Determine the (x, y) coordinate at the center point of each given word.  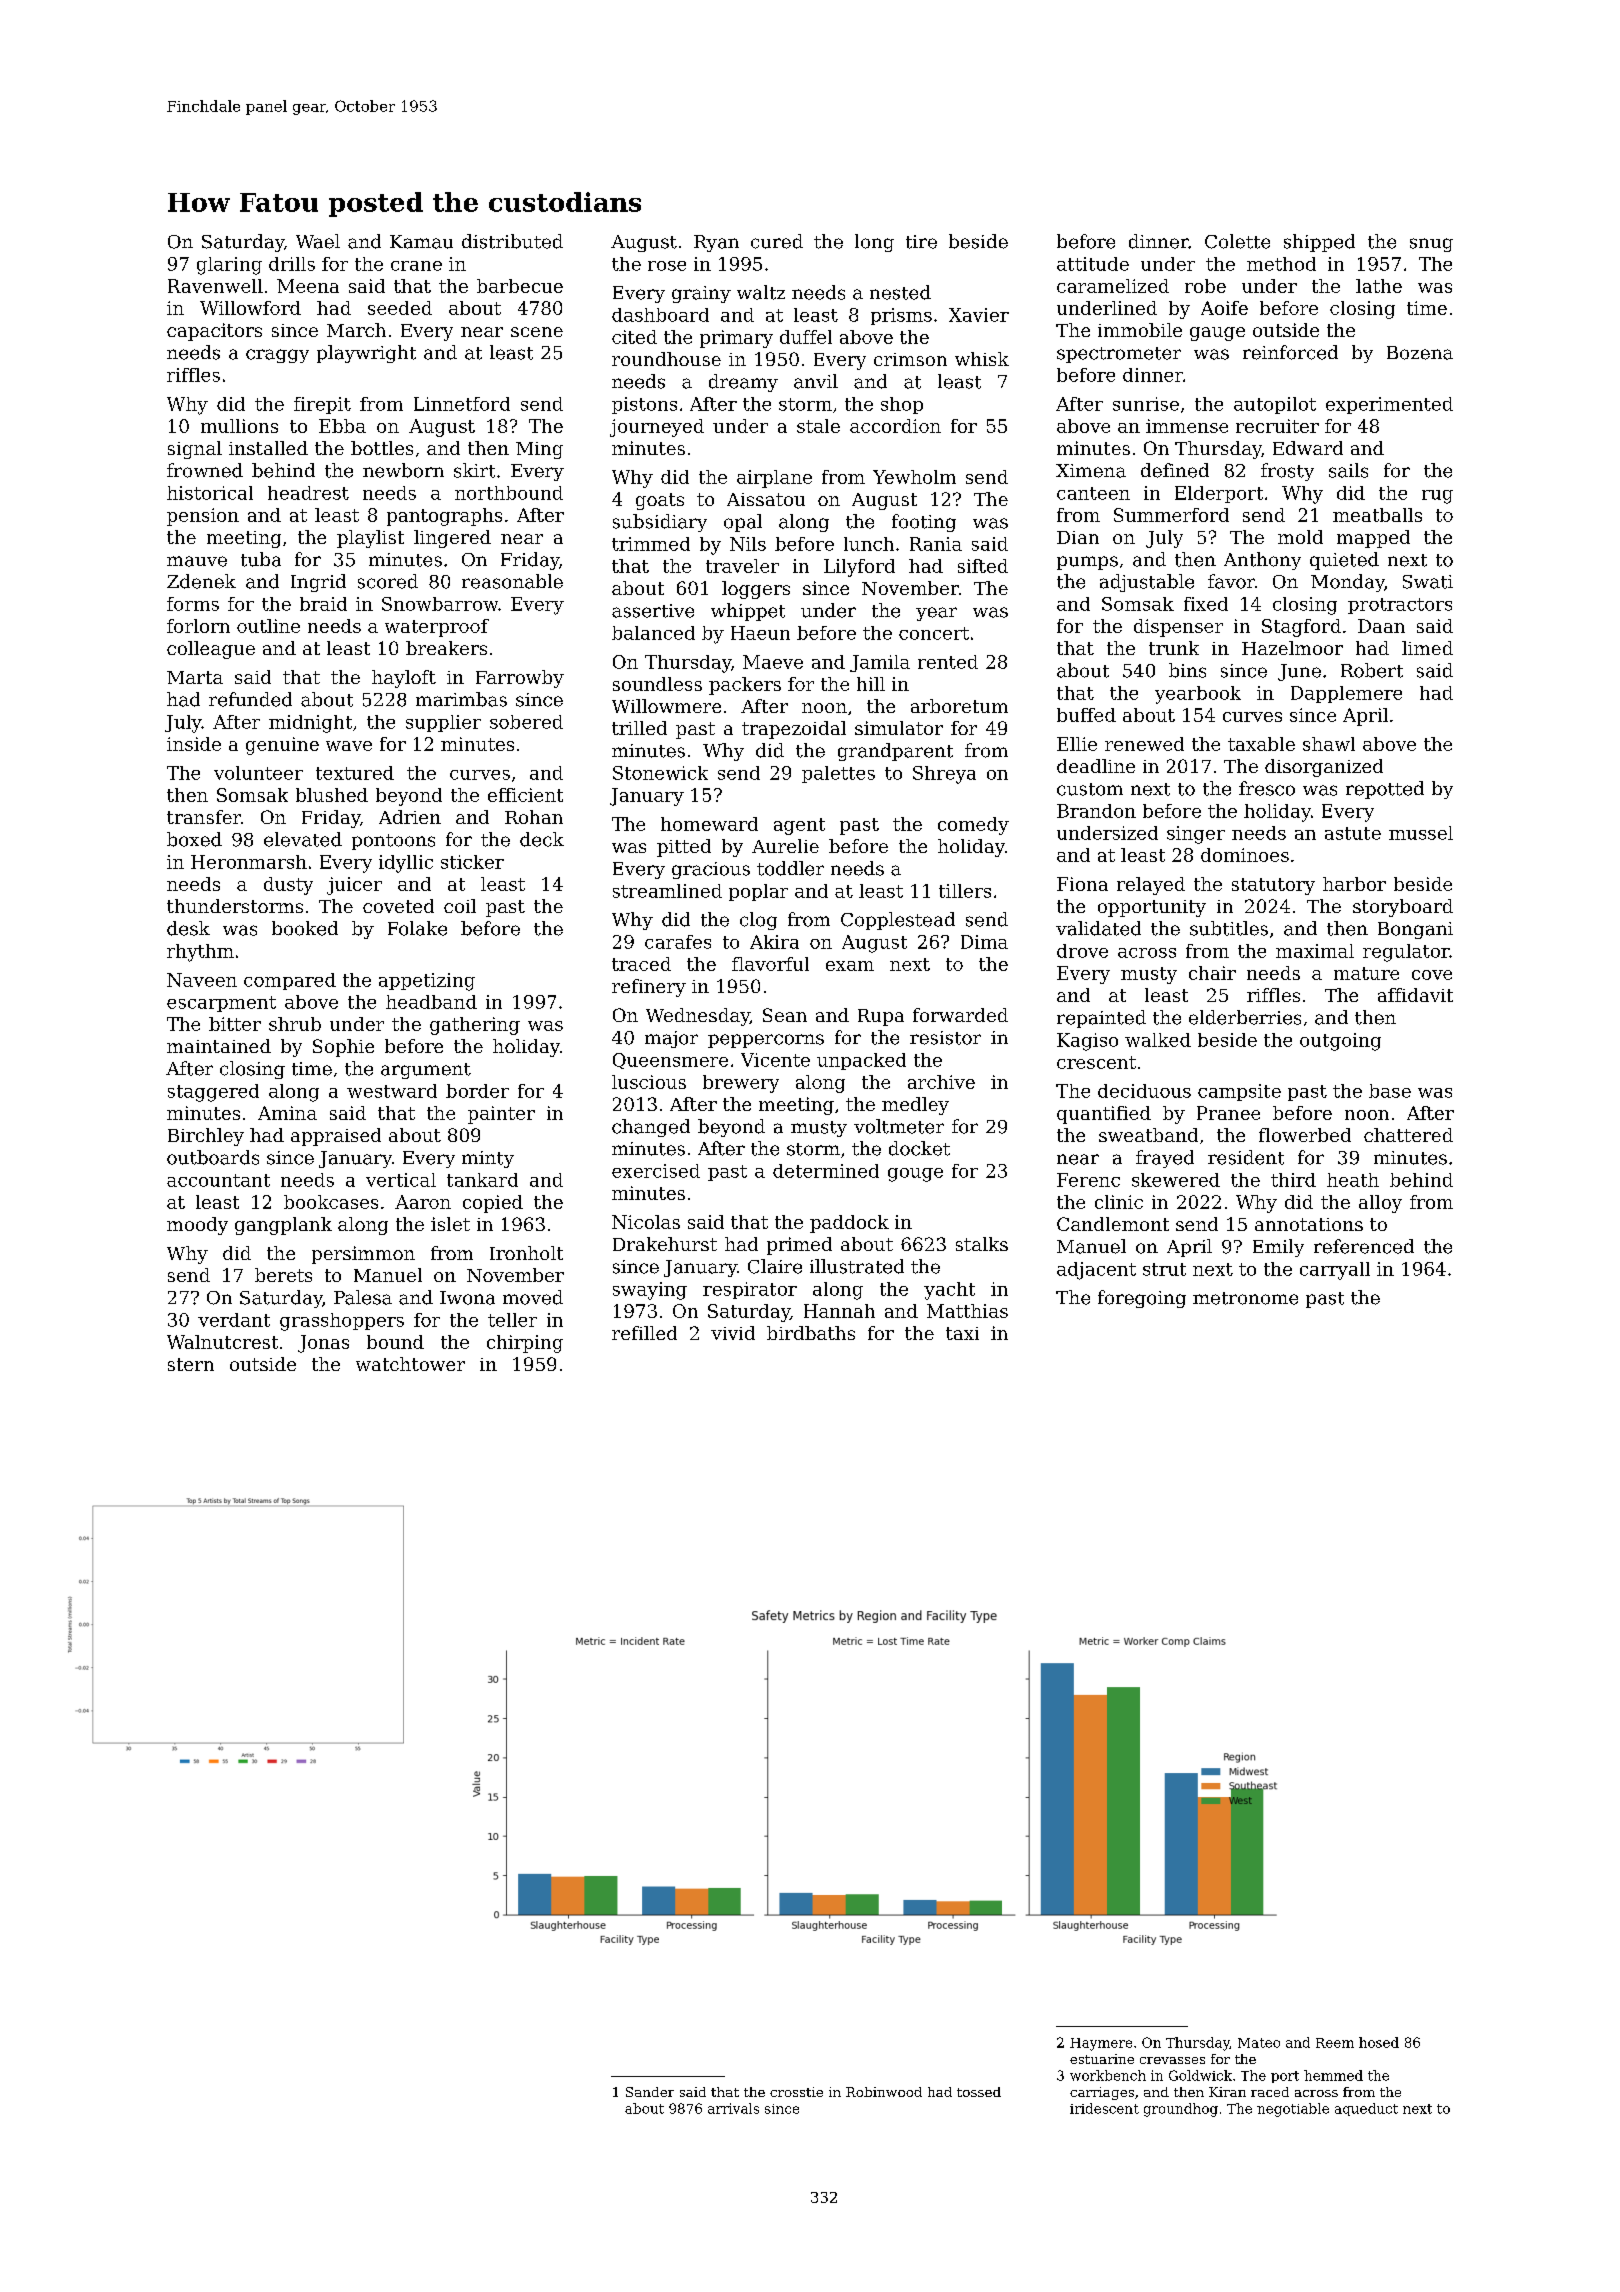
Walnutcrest (222, 1342)
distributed (512, 241)
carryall (1335, 1271)
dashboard (660, 315)
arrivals (733, 2108)
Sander (650, 2092)
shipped (1319, 243)
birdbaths (811, 1333)
